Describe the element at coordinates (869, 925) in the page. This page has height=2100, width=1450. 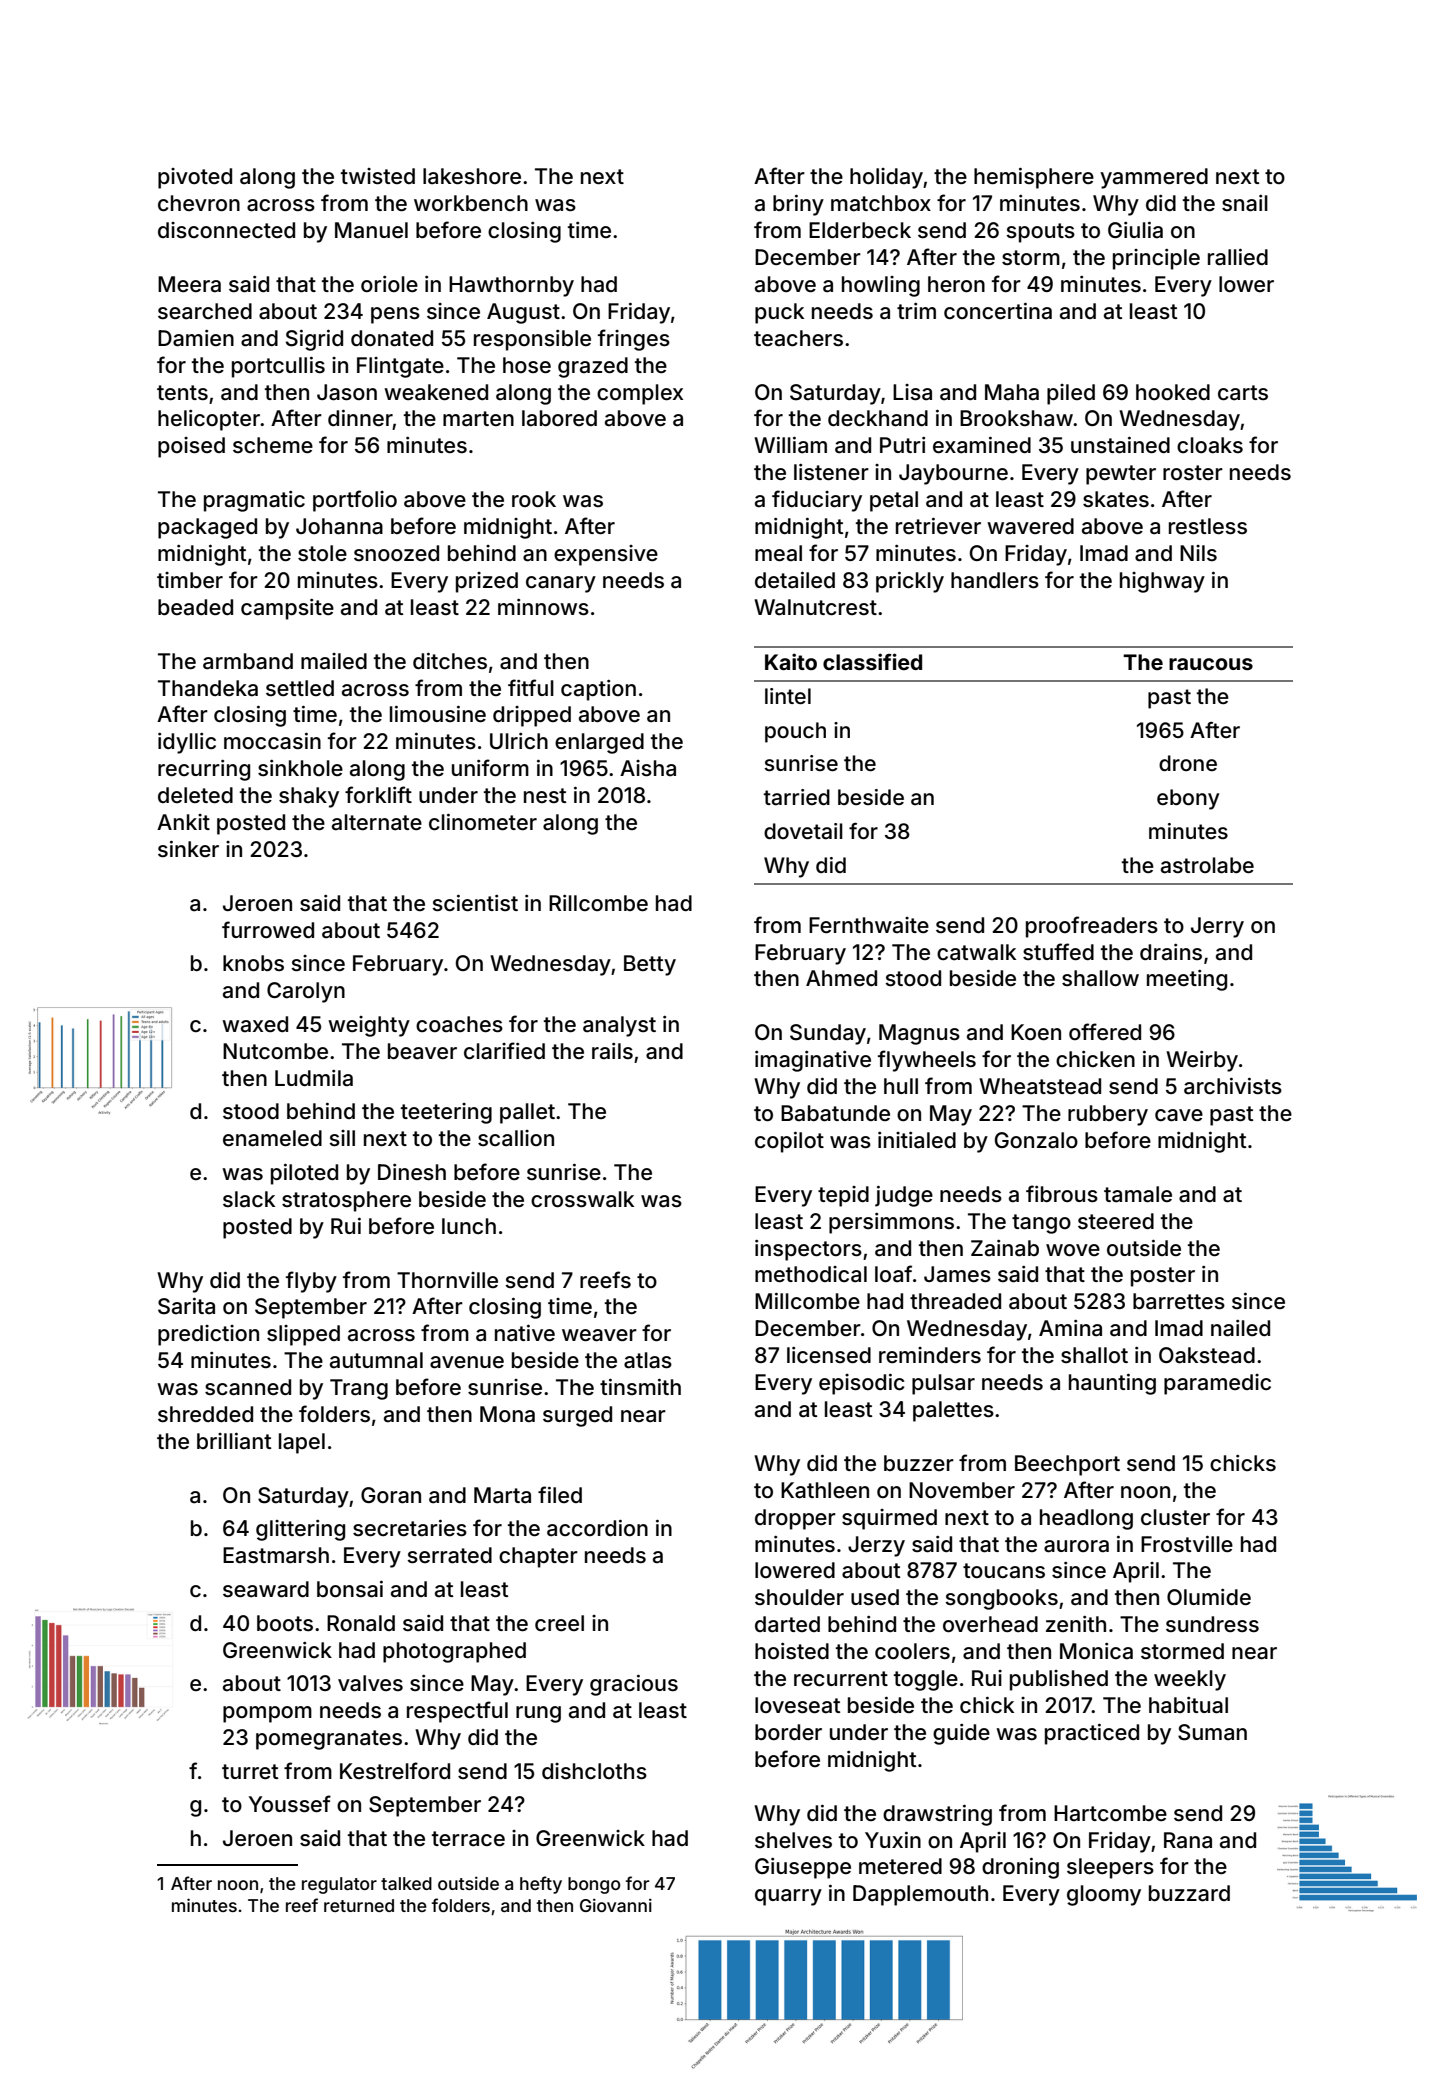
I see `Fernthwaite` at that location.
